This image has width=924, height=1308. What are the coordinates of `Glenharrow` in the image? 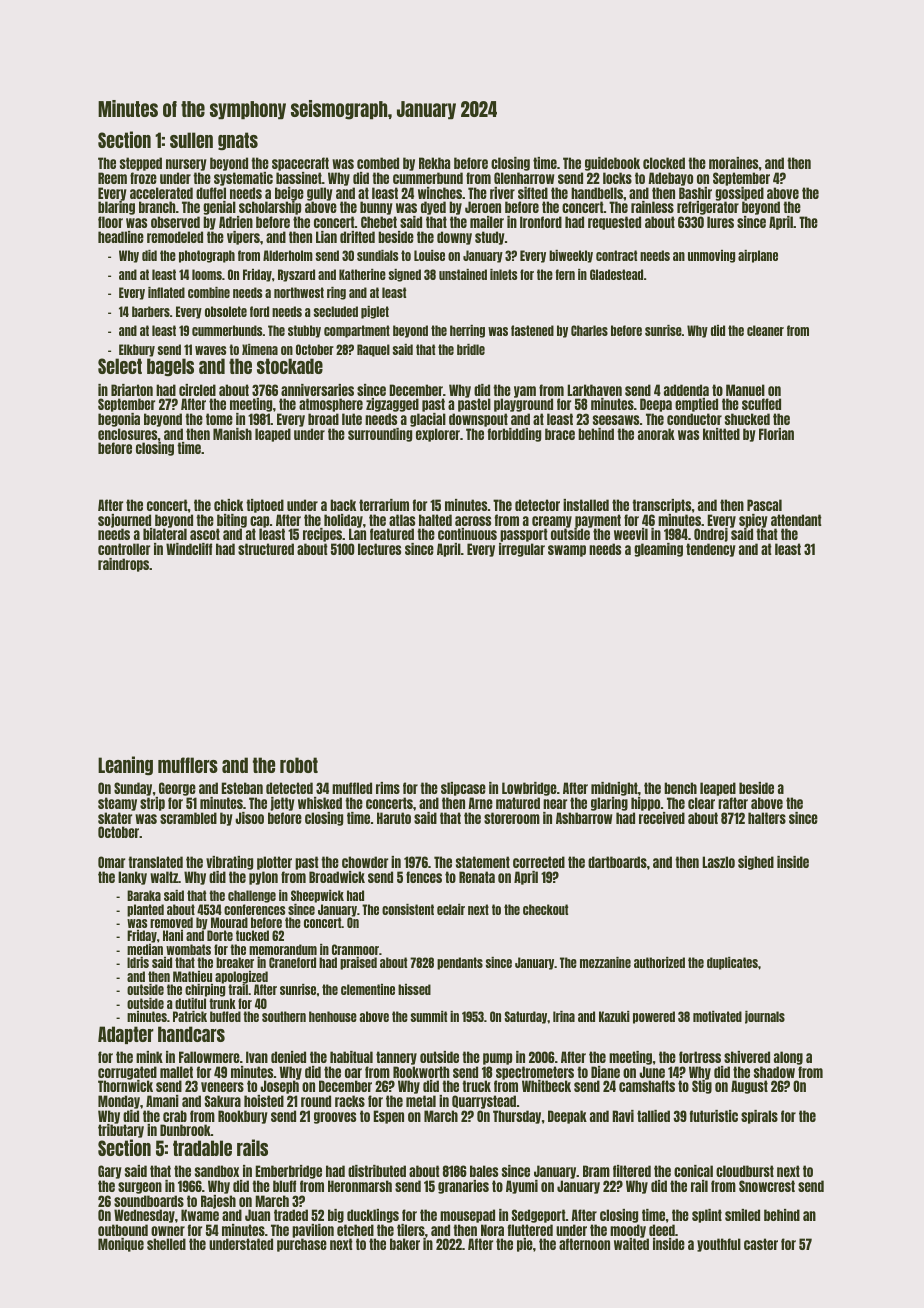 It's located at (524, 178).
